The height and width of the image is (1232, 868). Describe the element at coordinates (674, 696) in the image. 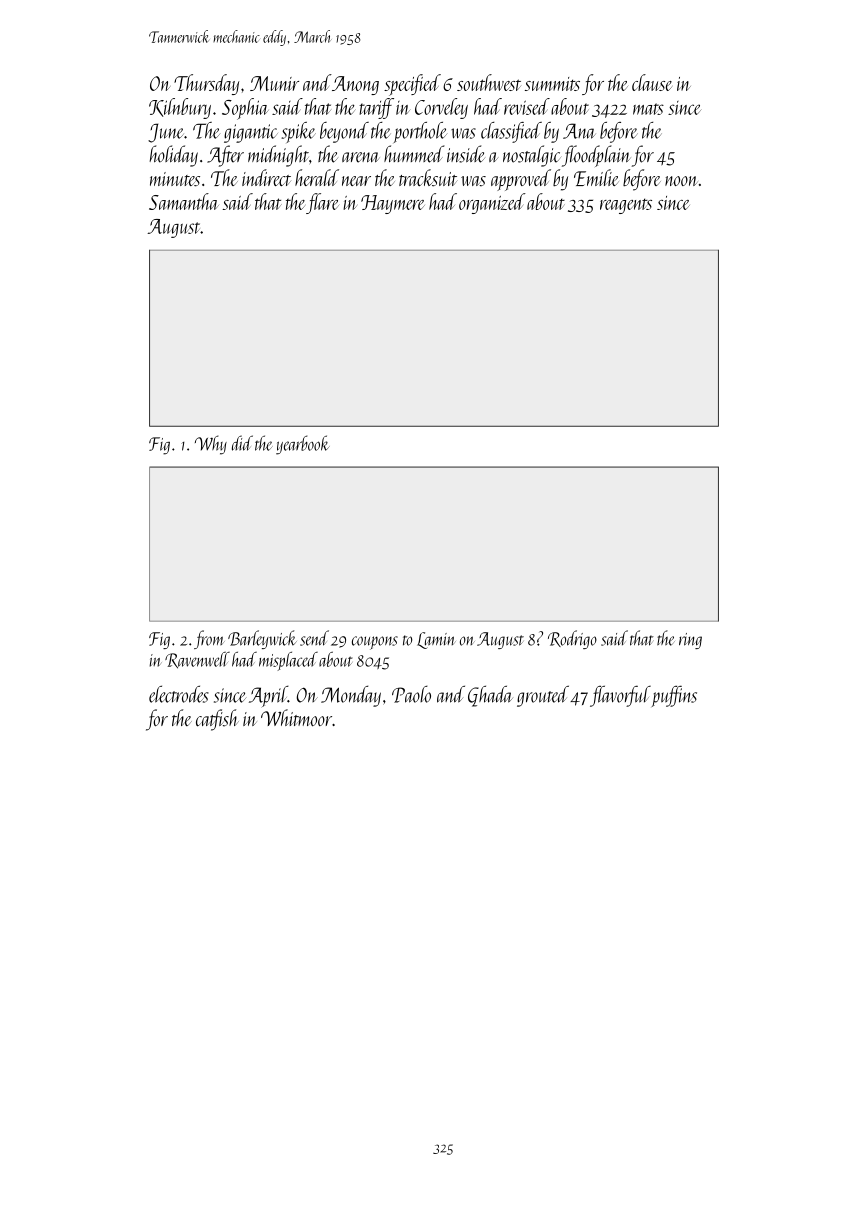

I see `puffins` at that location.
